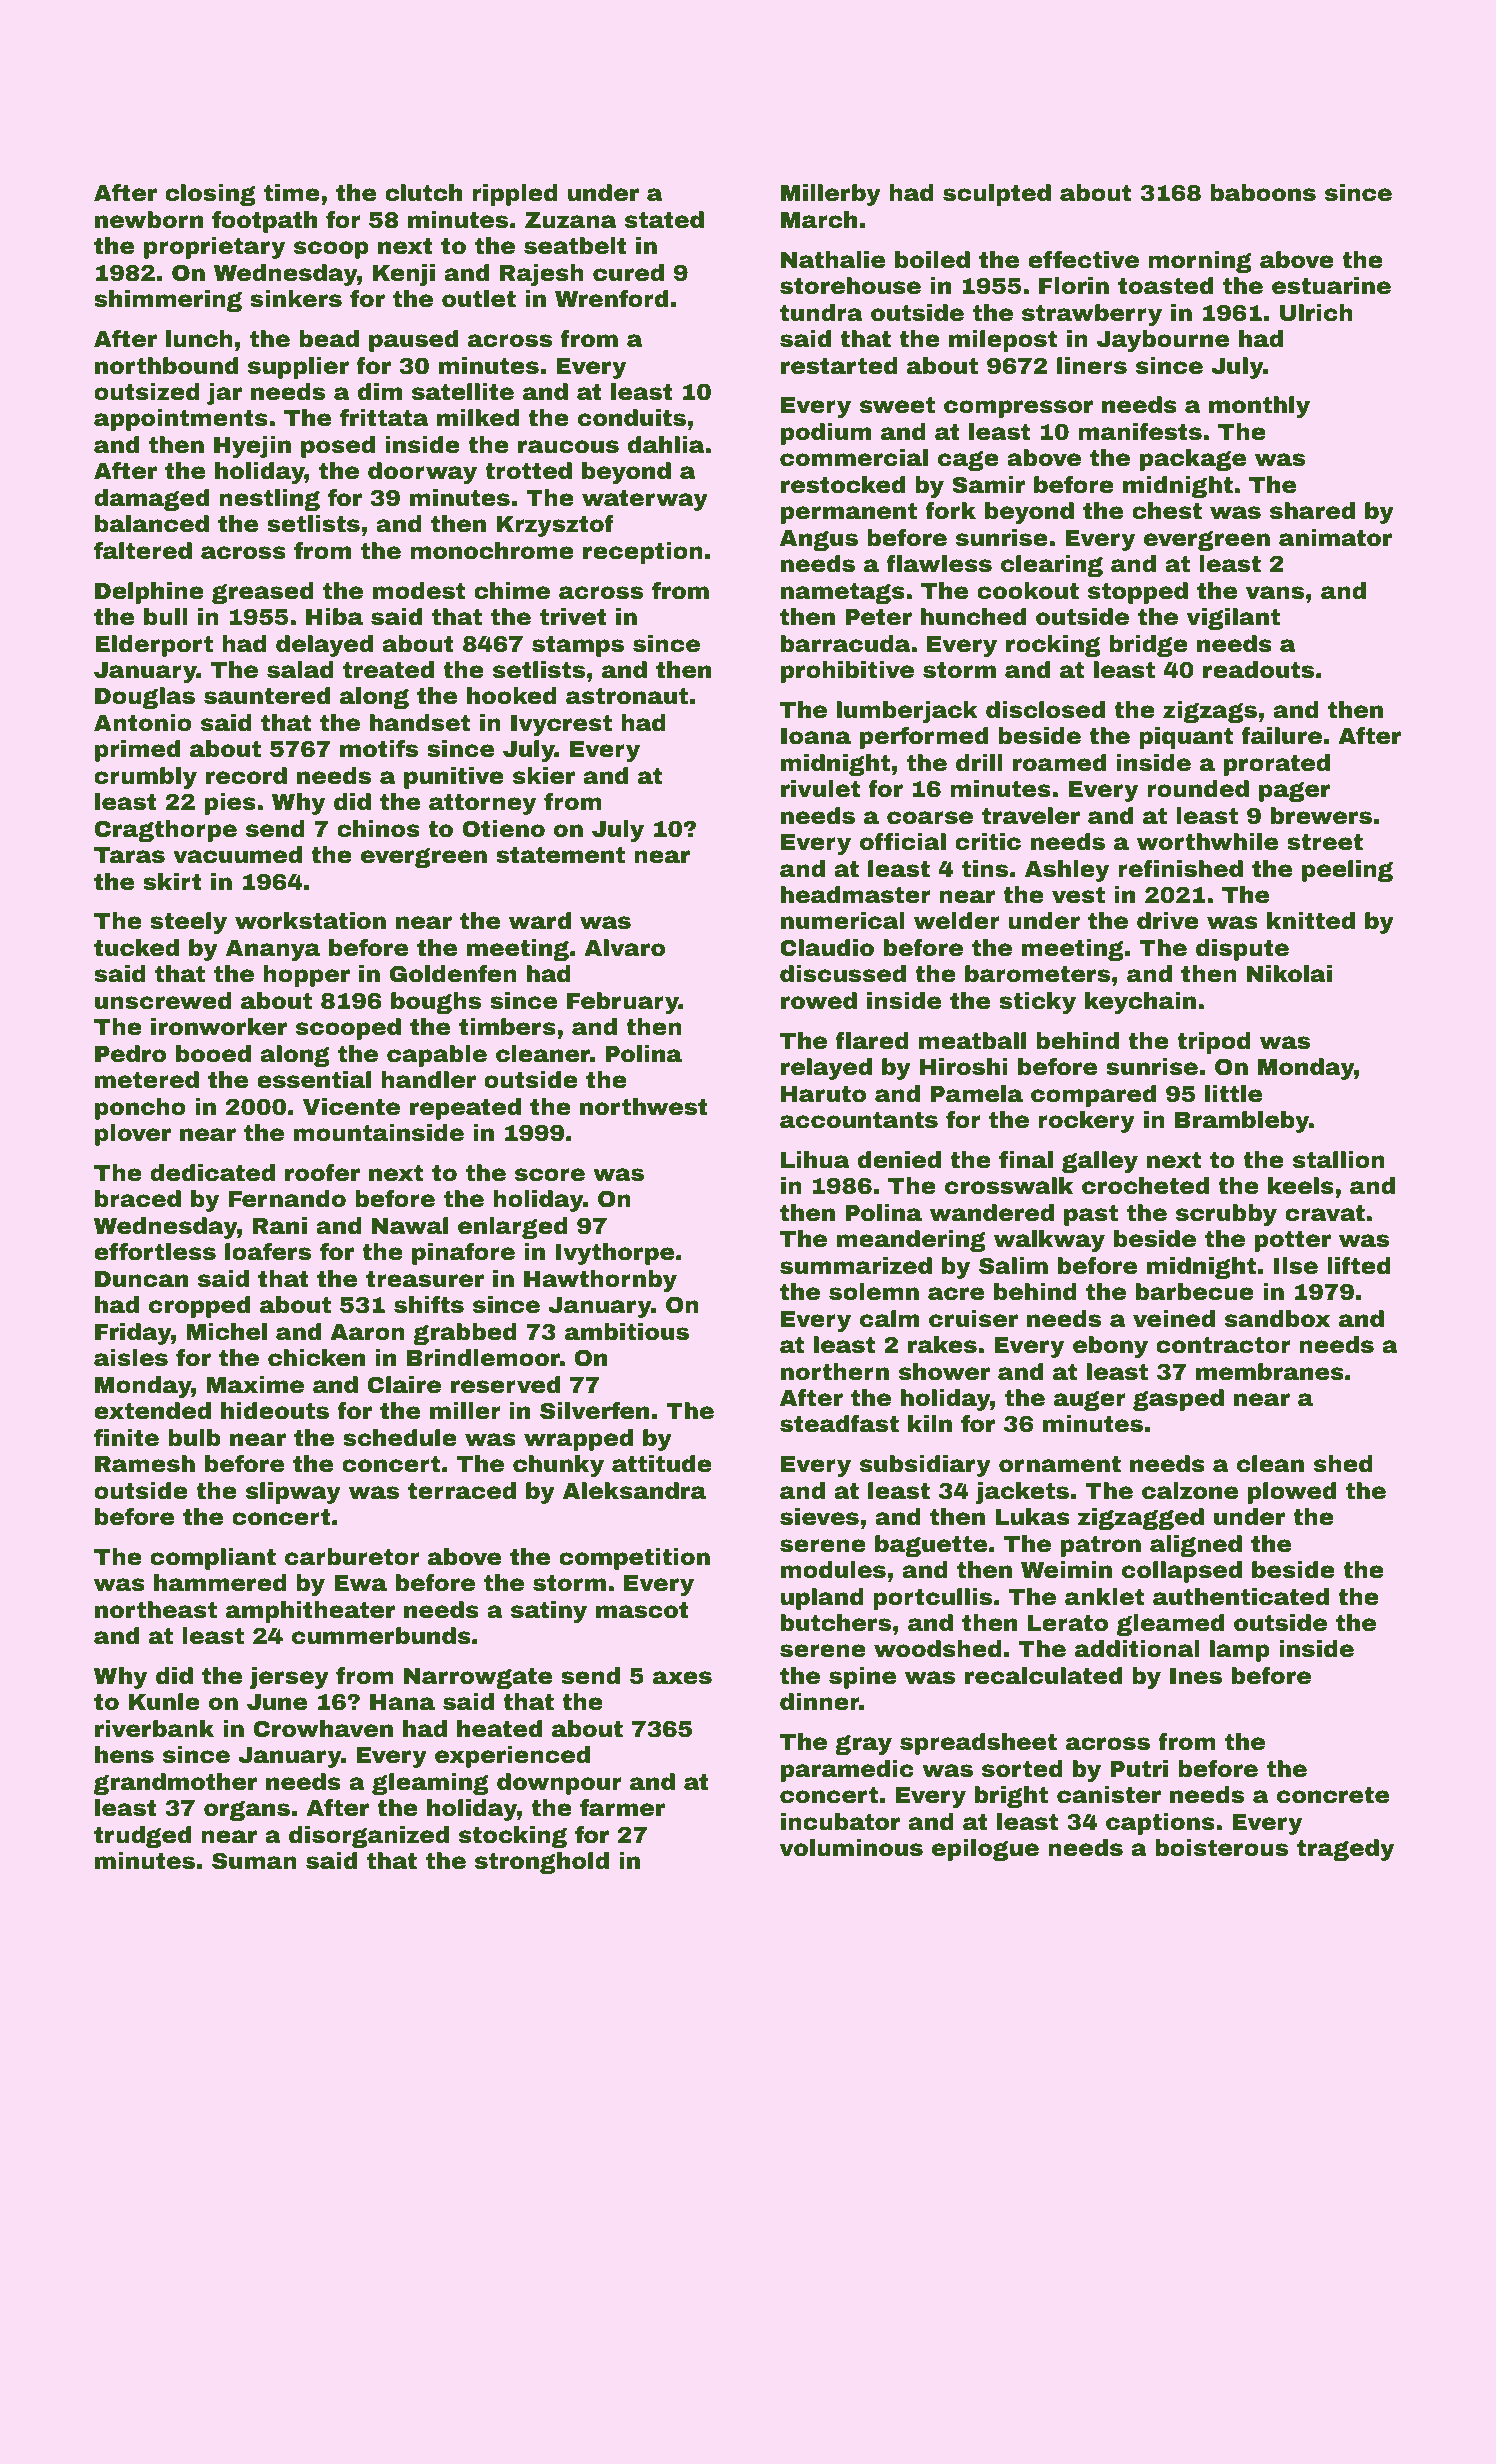  I want to click on Pedro, so click(130, 1054).
